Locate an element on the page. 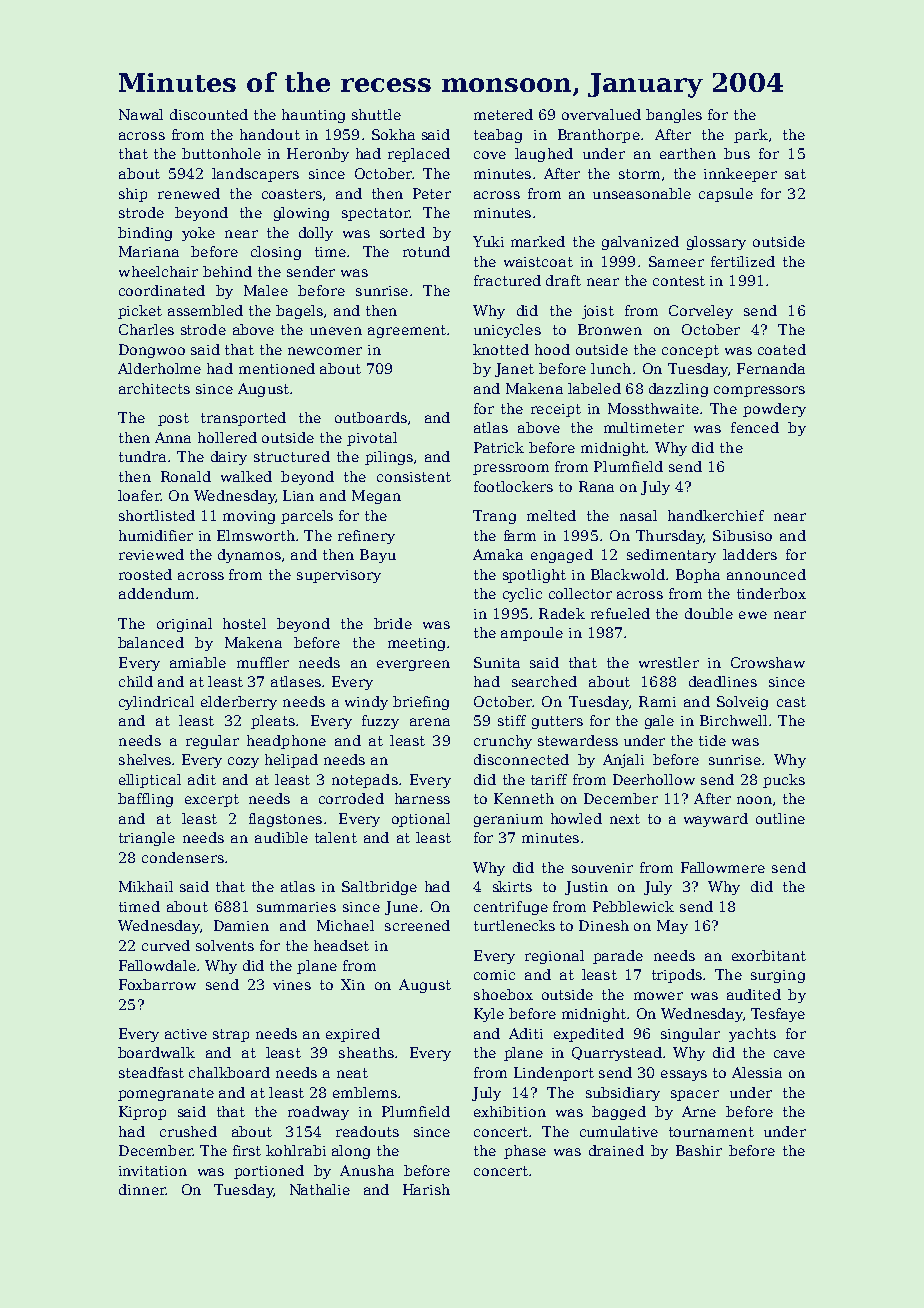 This page has height=1308, width=924. hood is located at coordinates (552, 349).
